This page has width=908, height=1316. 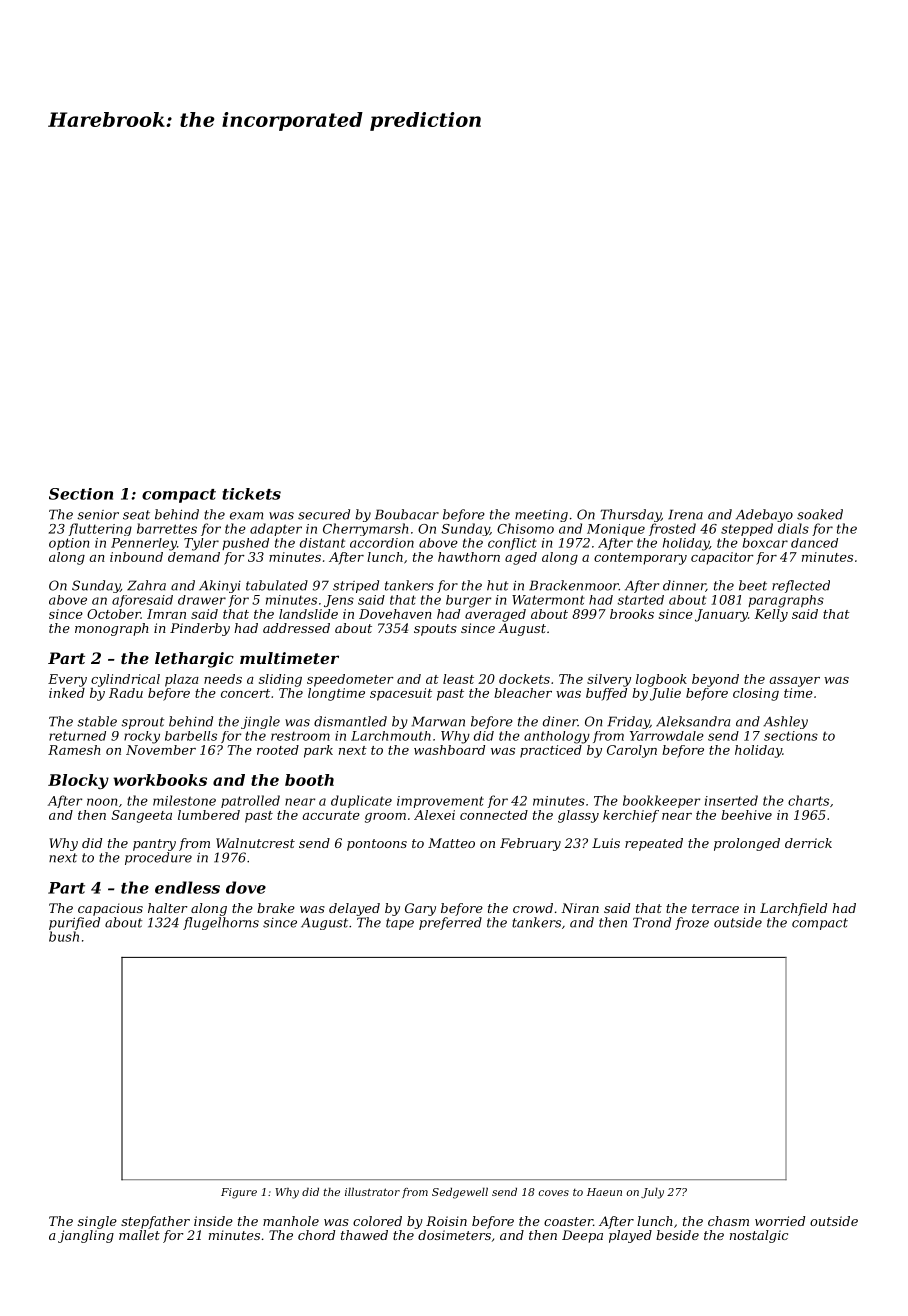 I want to click on nostalgic, so click(x=759, y=1236).
